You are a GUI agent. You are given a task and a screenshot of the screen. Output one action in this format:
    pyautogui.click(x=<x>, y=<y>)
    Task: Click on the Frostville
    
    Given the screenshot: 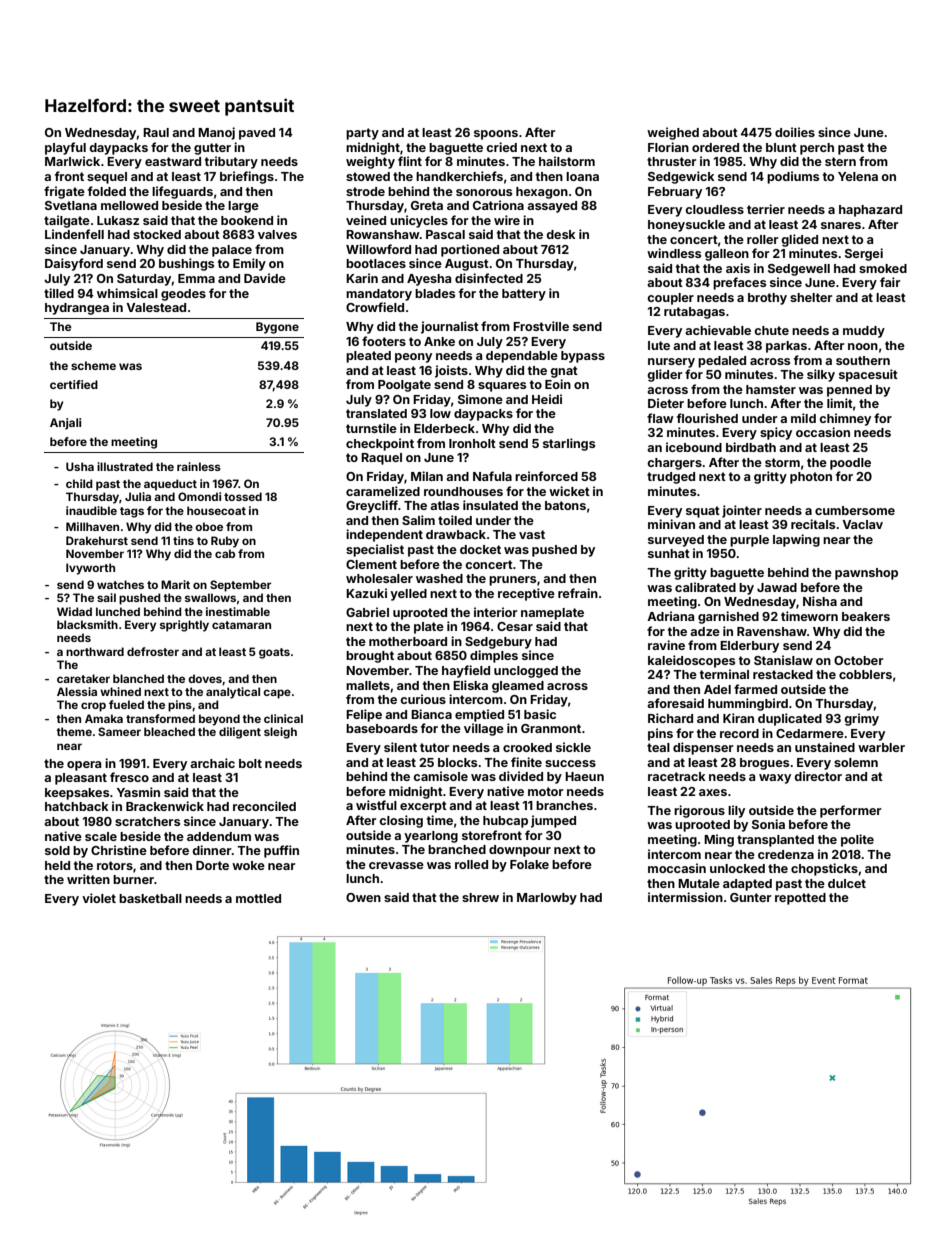 What is the action you would take?
    pyautogui.click(x=541, y=326)
